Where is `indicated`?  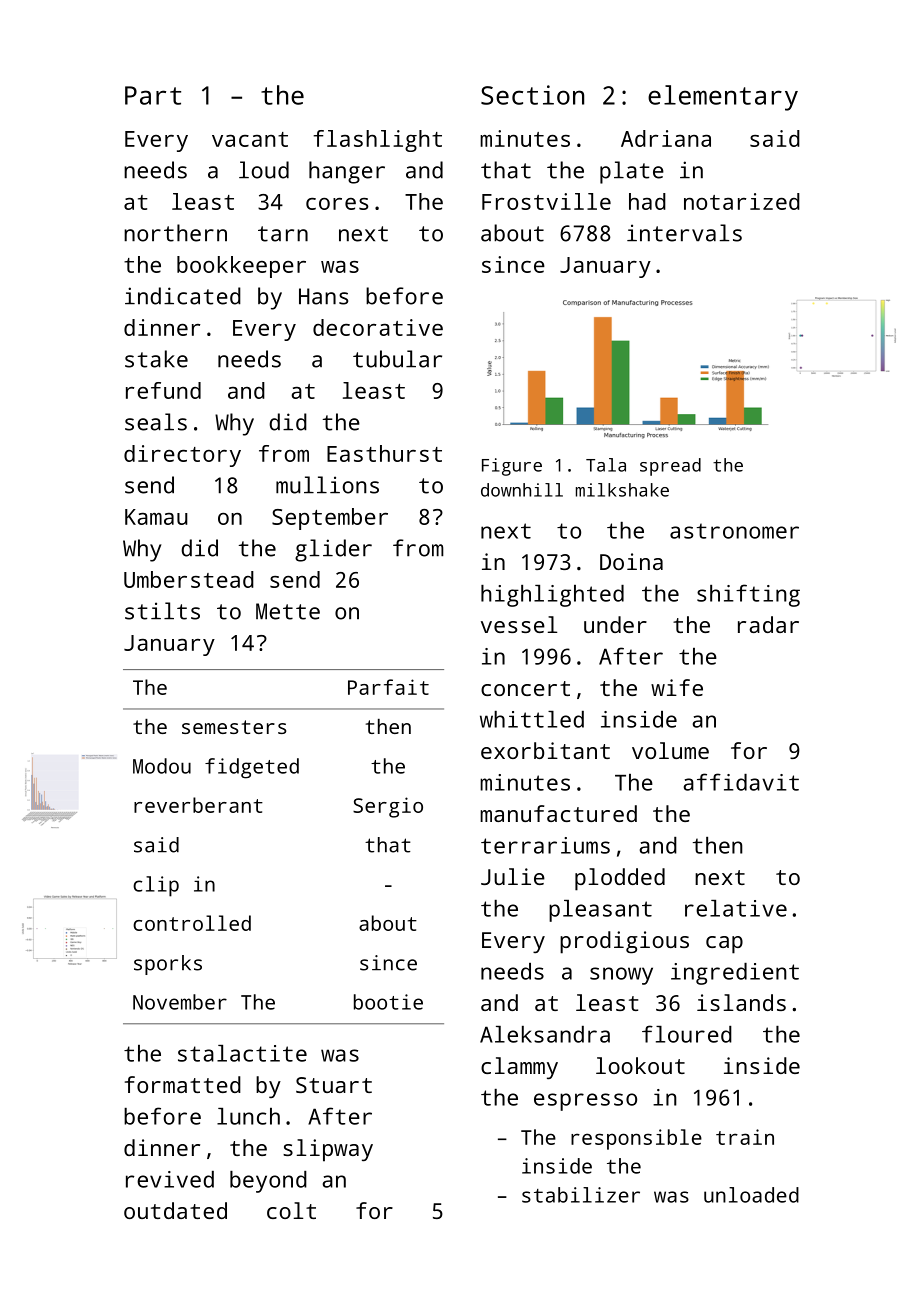 indicated is located at coordinates (183, 296).
